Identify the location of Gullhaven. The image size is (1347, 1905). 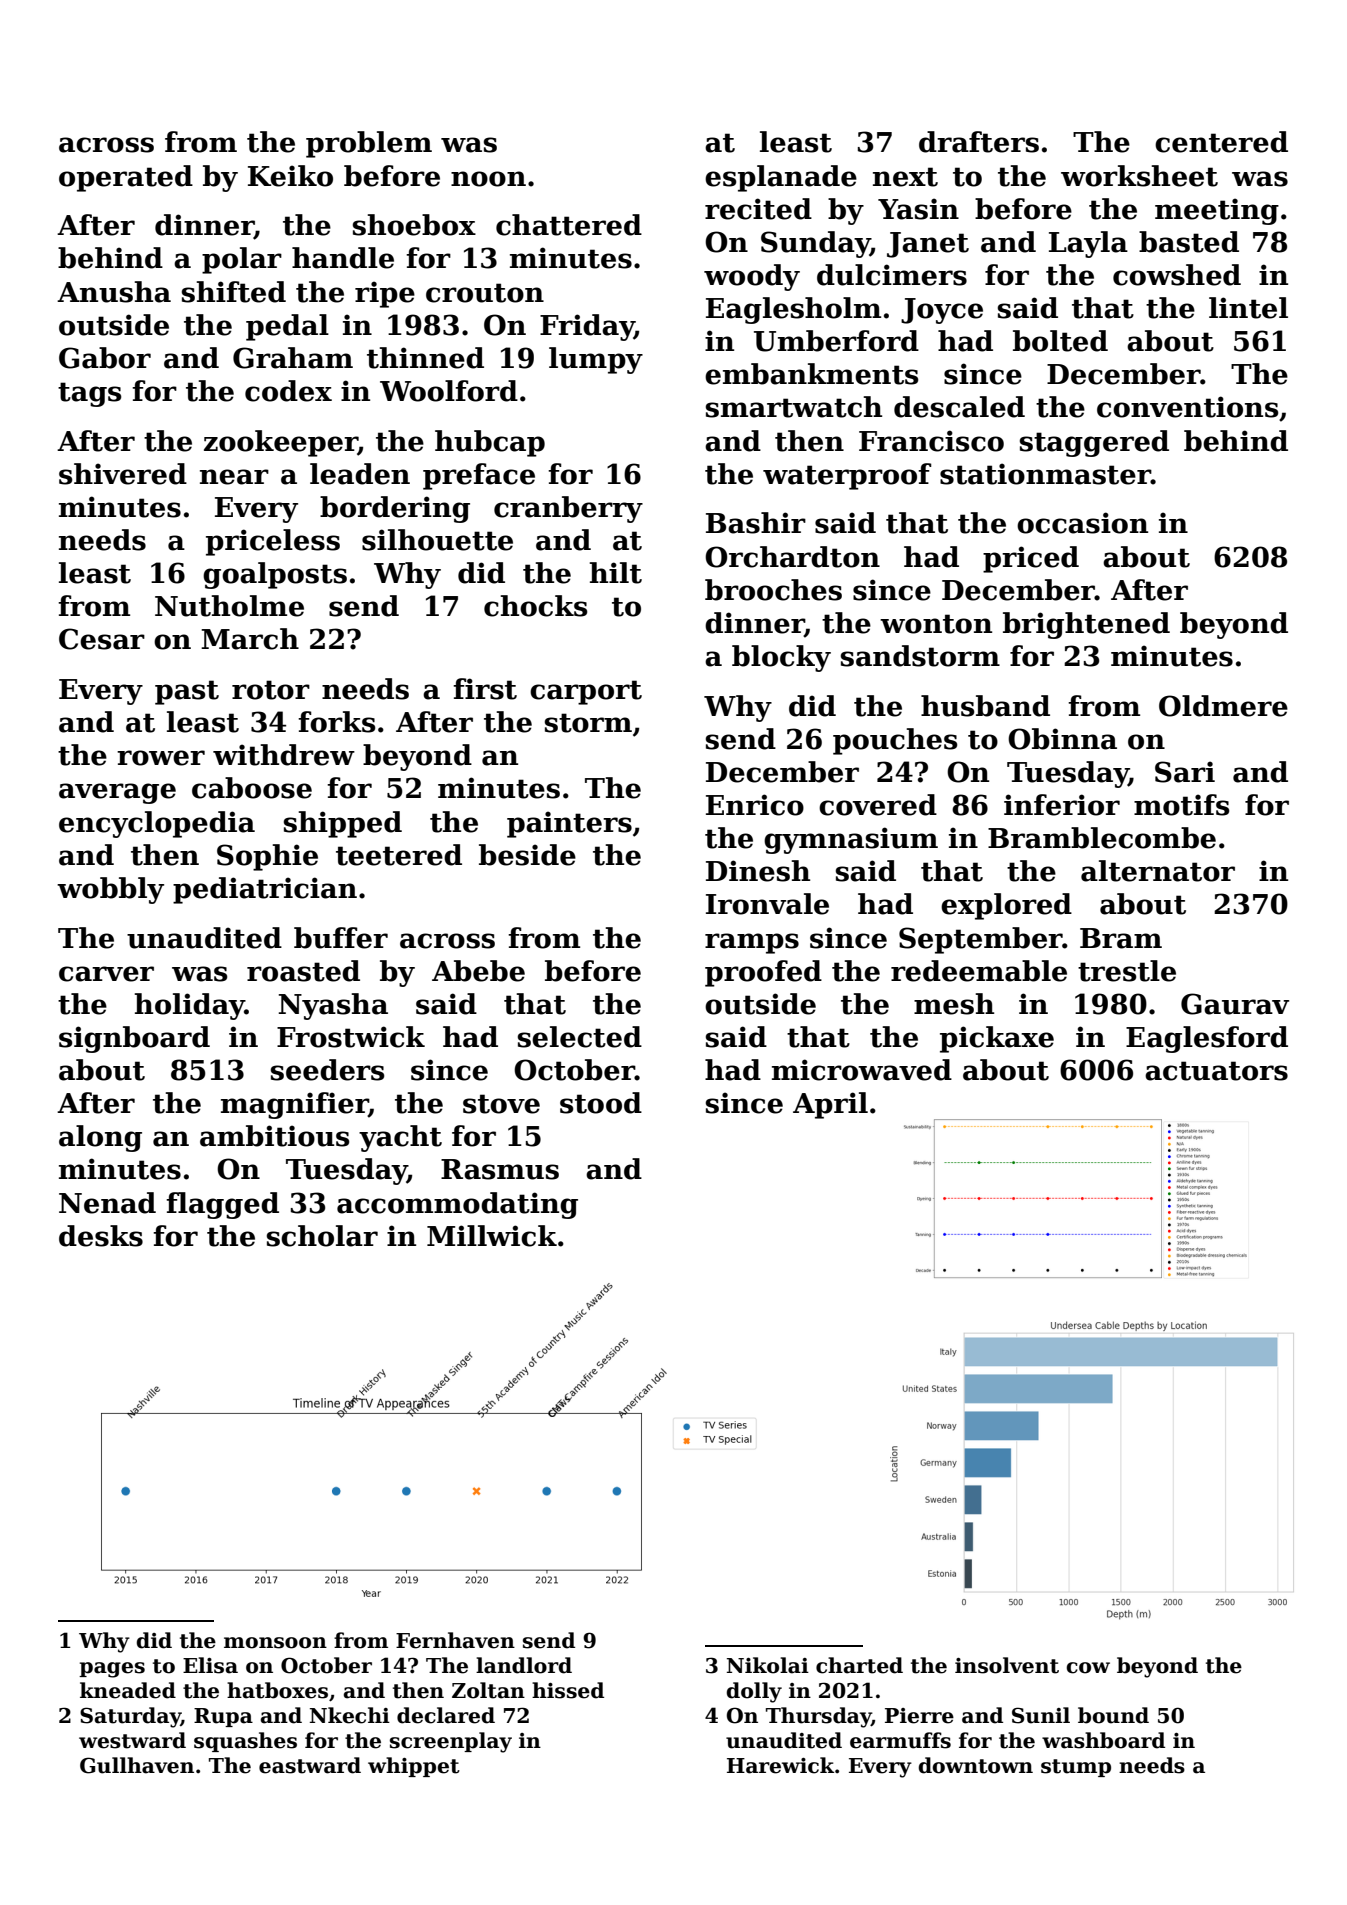
(137, 1765).
